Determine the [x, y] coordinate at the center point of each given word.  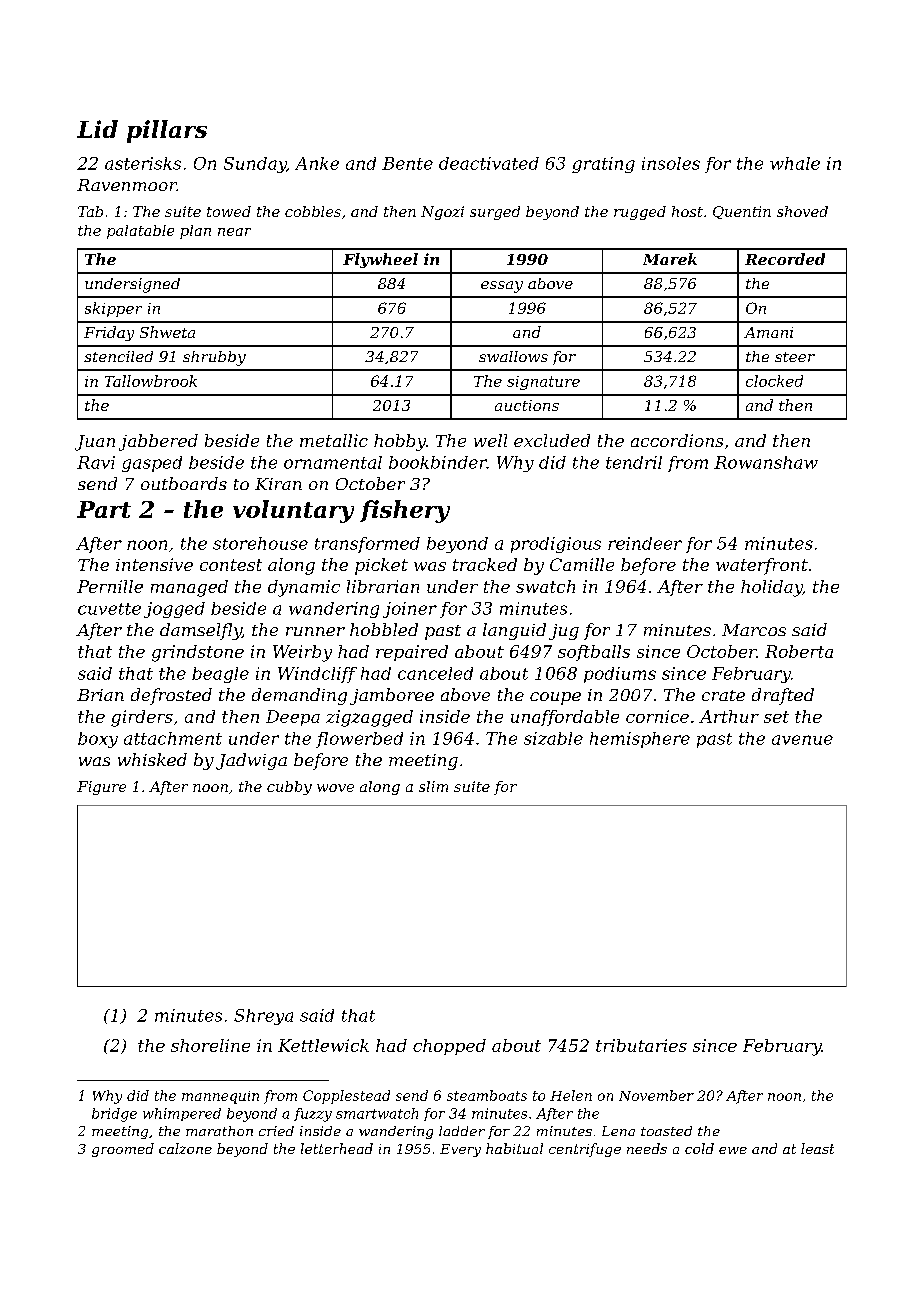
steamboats [487, 1095]
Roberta [799, 651]
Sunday [255, 165]
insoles [671, 163]
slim [433, 786]
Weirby [302, 653]
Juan [95, 443]
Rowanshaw [766, 462]
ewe [733, 1150]
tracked [485, 564]
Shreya [263, 1017]
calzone [185, 1148]
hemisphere [640, 740]
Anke [317, 163]
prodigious [556, 545]
